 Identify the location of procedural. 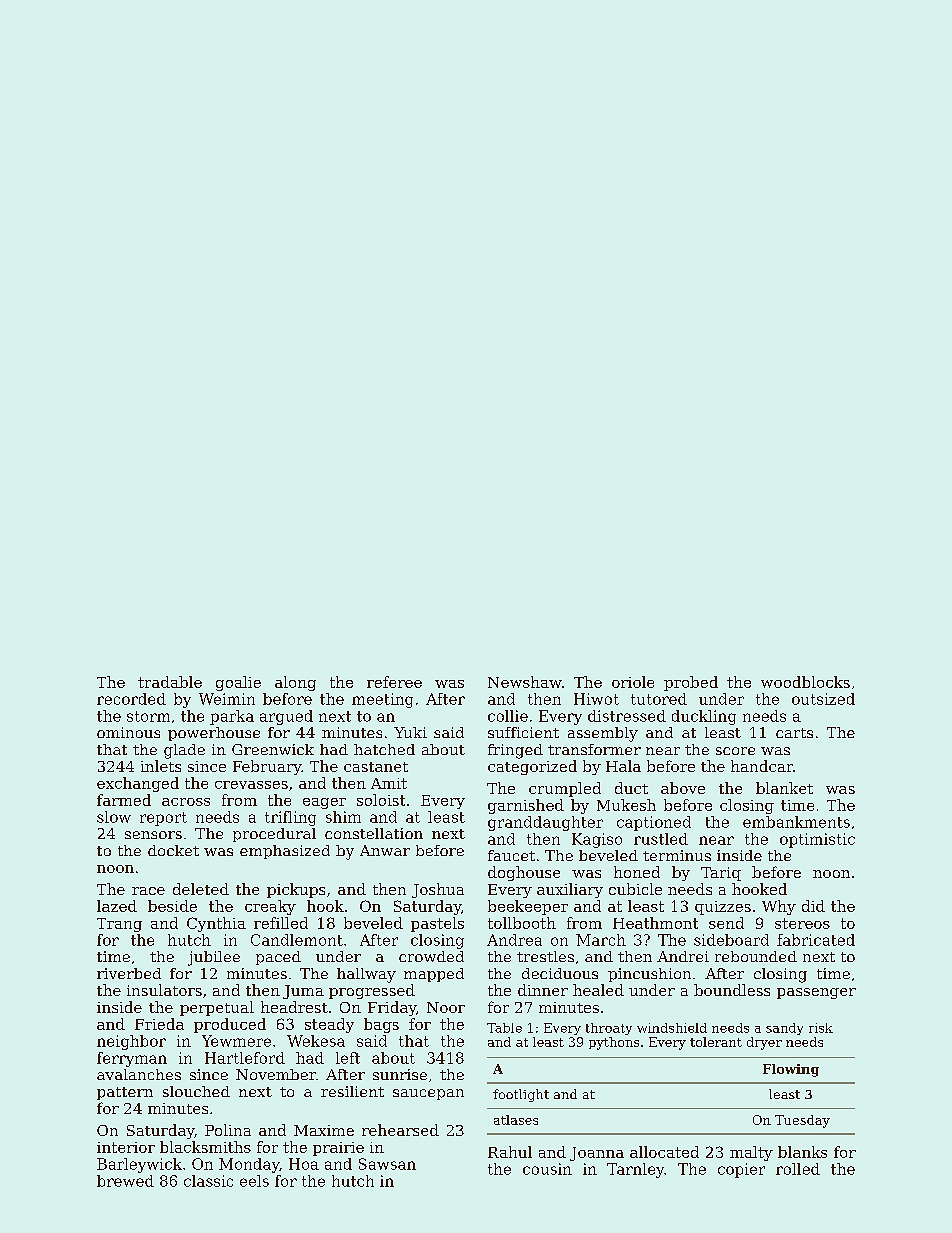
(274, 835).
